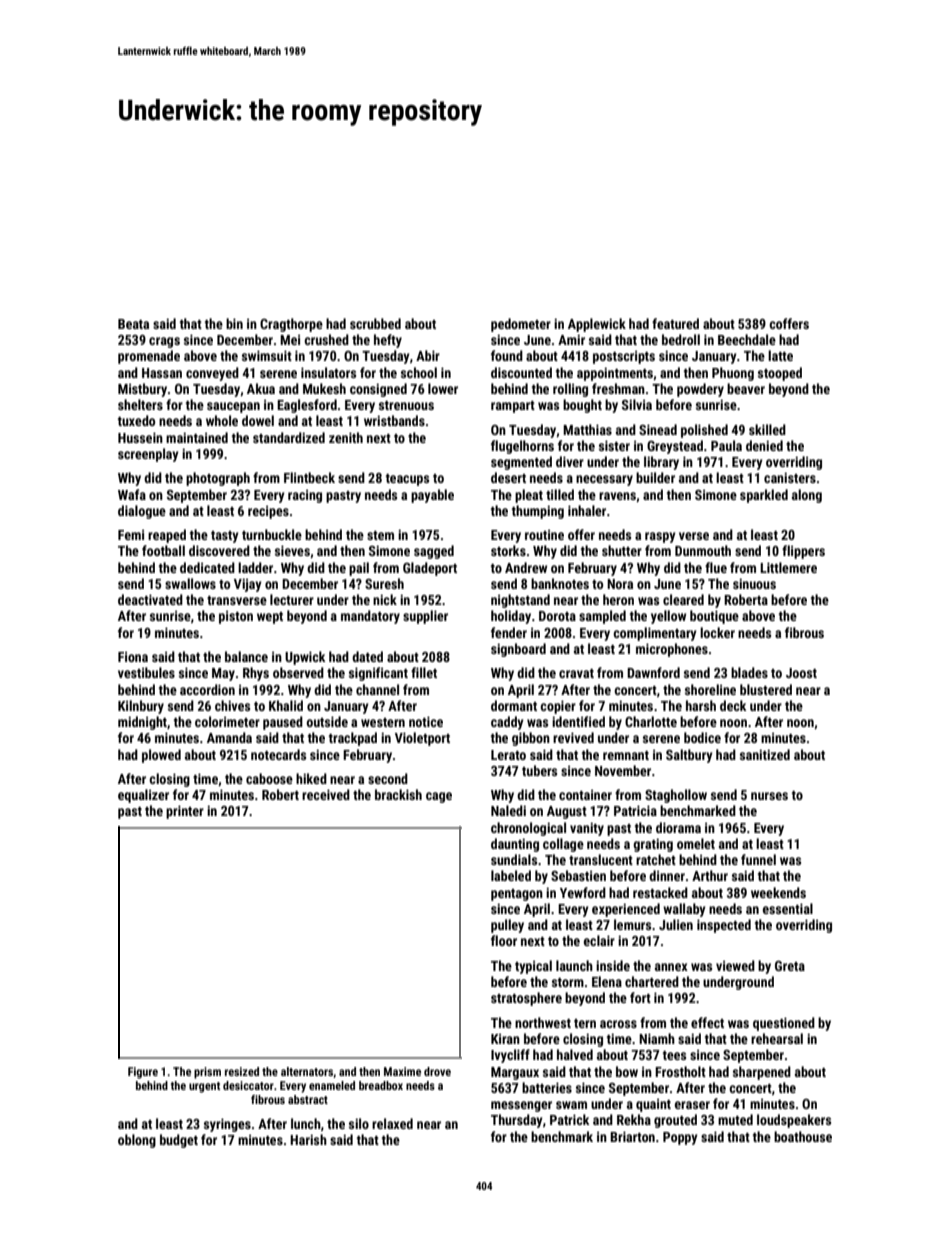 Image resolution: width=952 pixels, height=1233 pixels. Describe the element at coordinates (232, 705) in the screenshot. I see `chives` at that location.
